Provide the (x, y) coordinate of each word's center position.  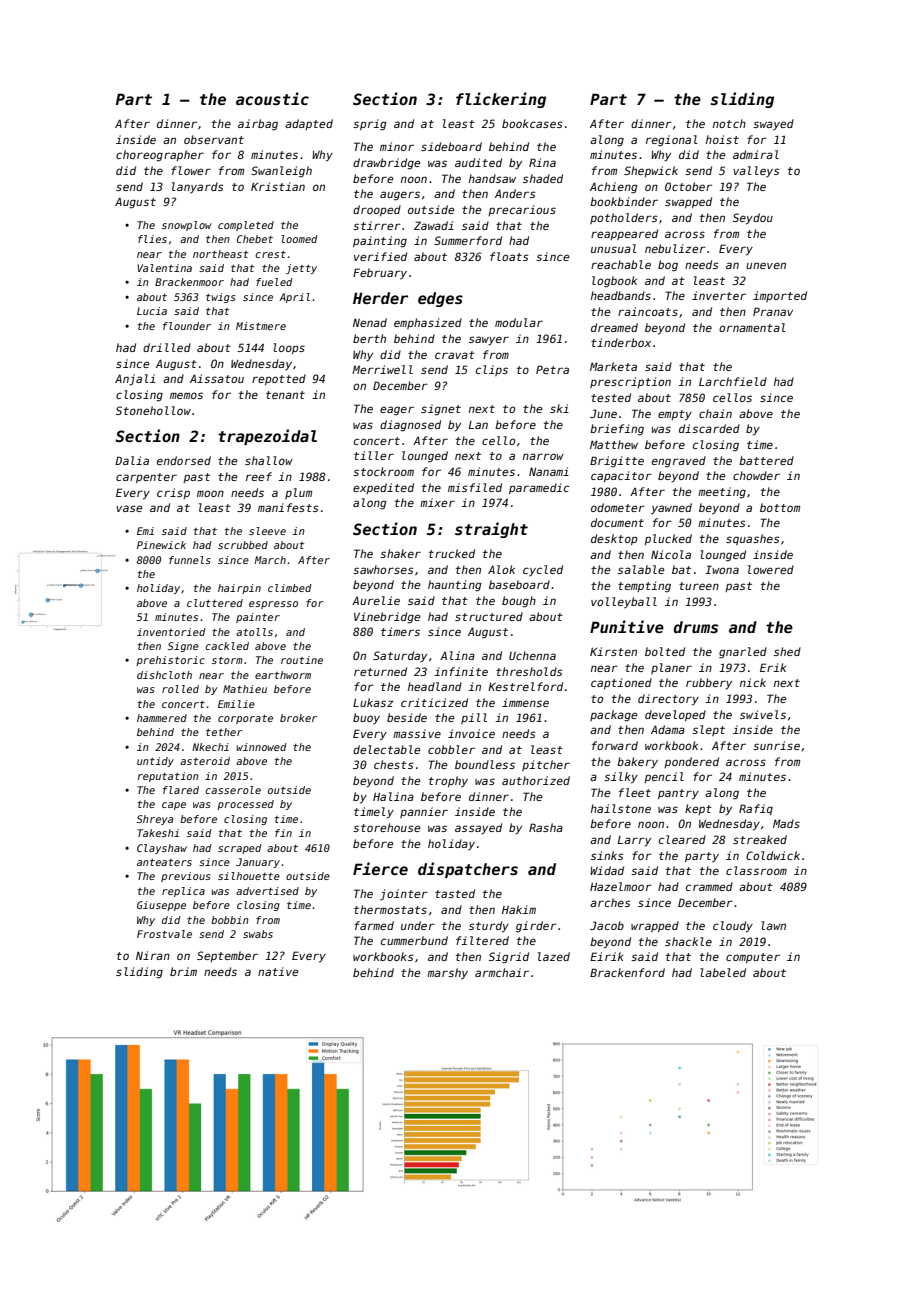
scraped (240, 849)
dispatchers (468, 870)
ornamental (752, 327)
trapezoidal (267, 437)
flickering (501, 100)
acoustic (272, 98)
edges (440, 299)
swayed (773, 124)
